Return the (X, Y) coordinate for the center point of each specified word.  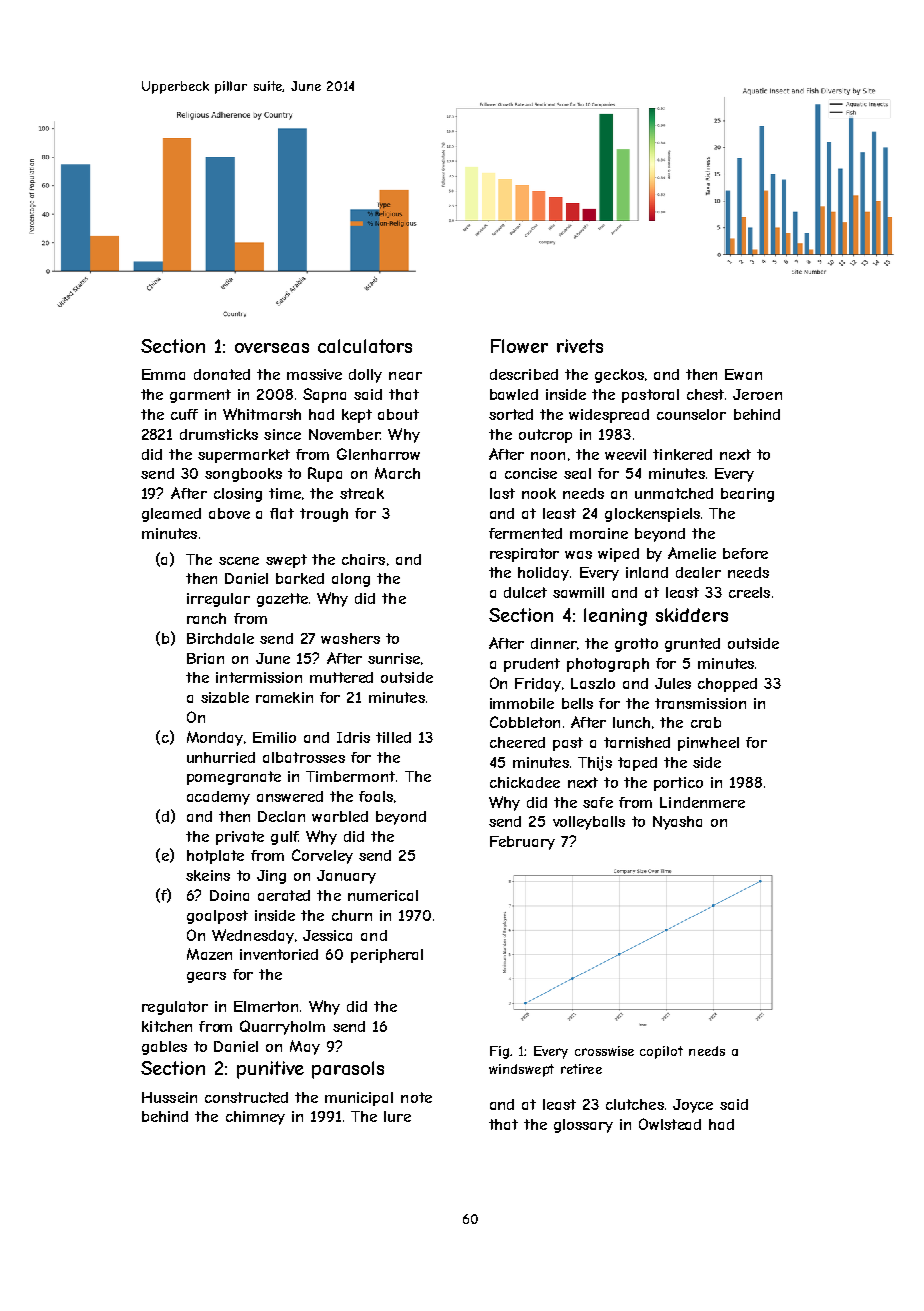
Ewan (743, 374)
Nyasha (677, 823)
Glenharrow (378, 454)
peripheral (387, 956)
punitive (270, 1070)
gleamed (171, 515)
